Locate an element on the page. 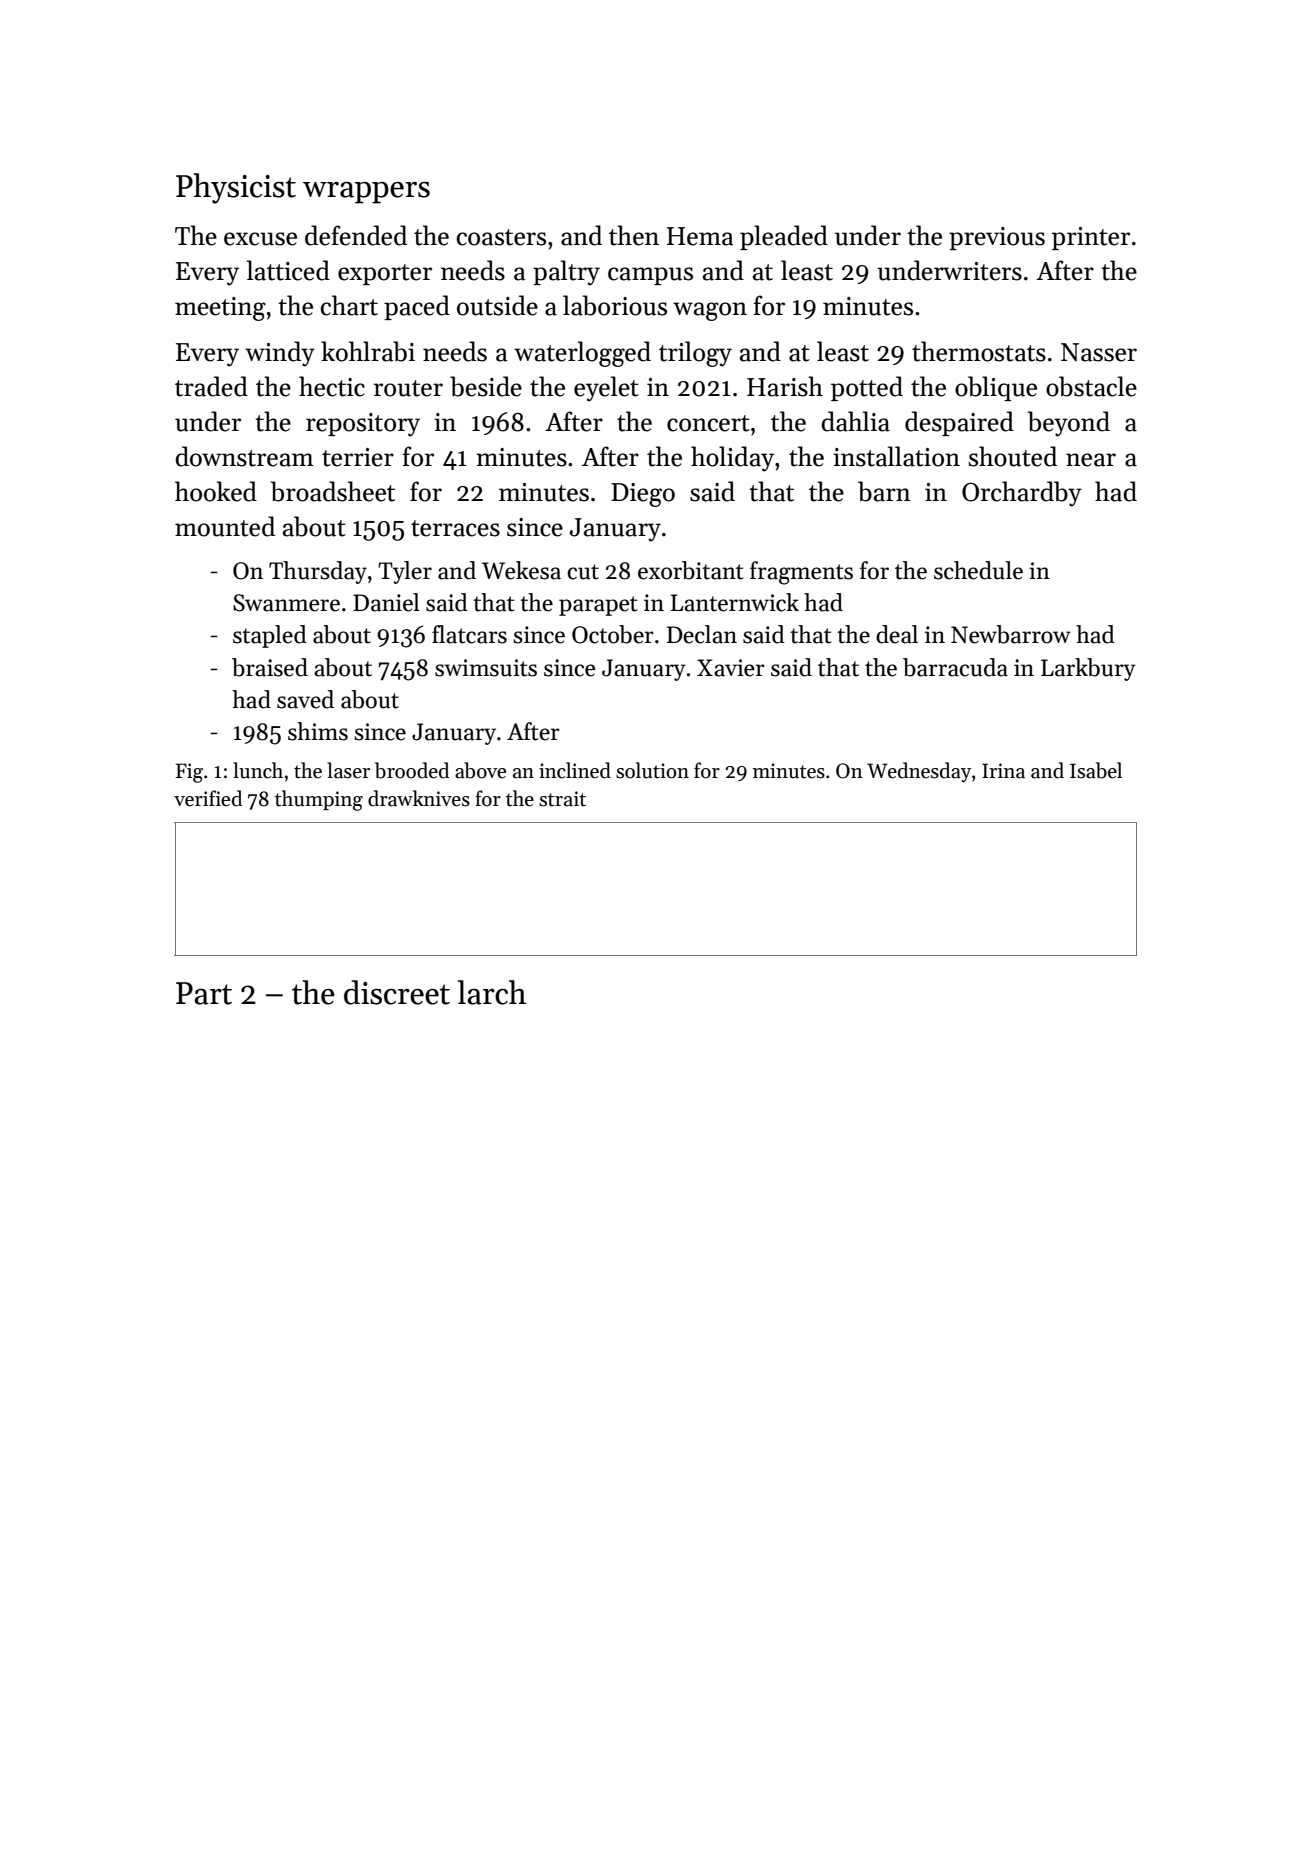  printer is located at coordinates (1091, 238).
